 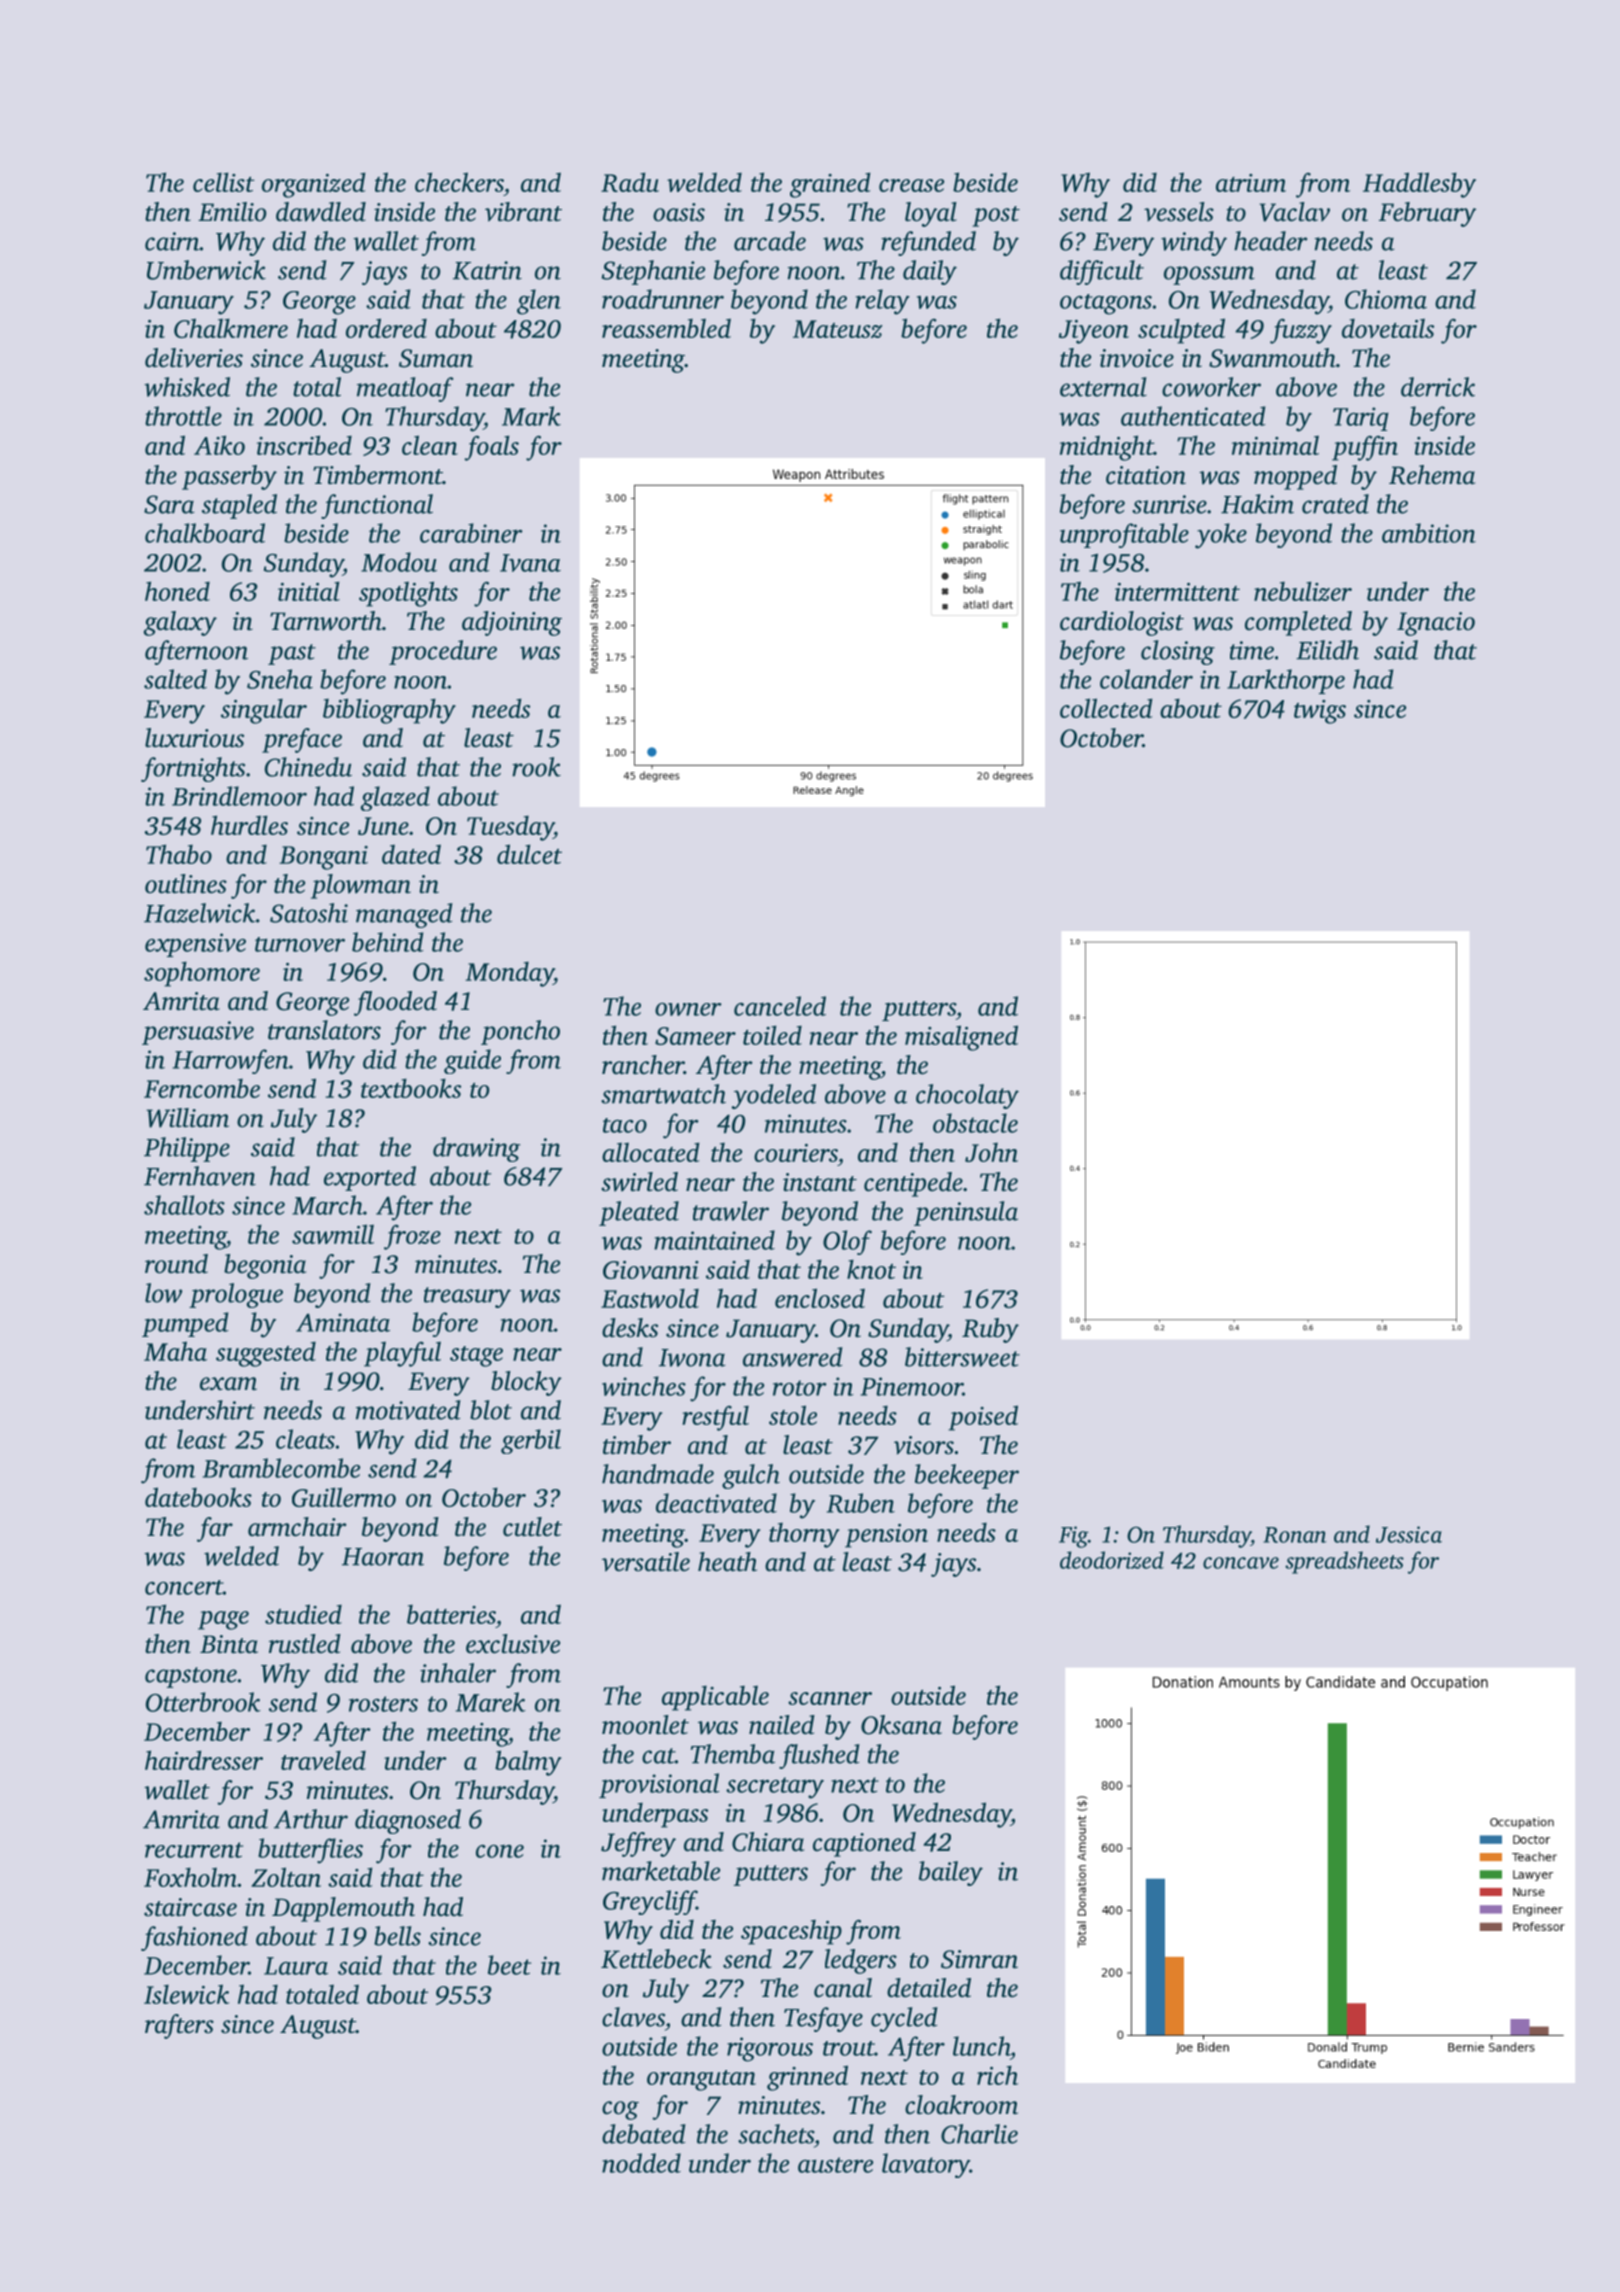 What do you see at coordinates (186, 1994) in the screenshot?
I see `Islewick` at bounding box center [186, 1994].
